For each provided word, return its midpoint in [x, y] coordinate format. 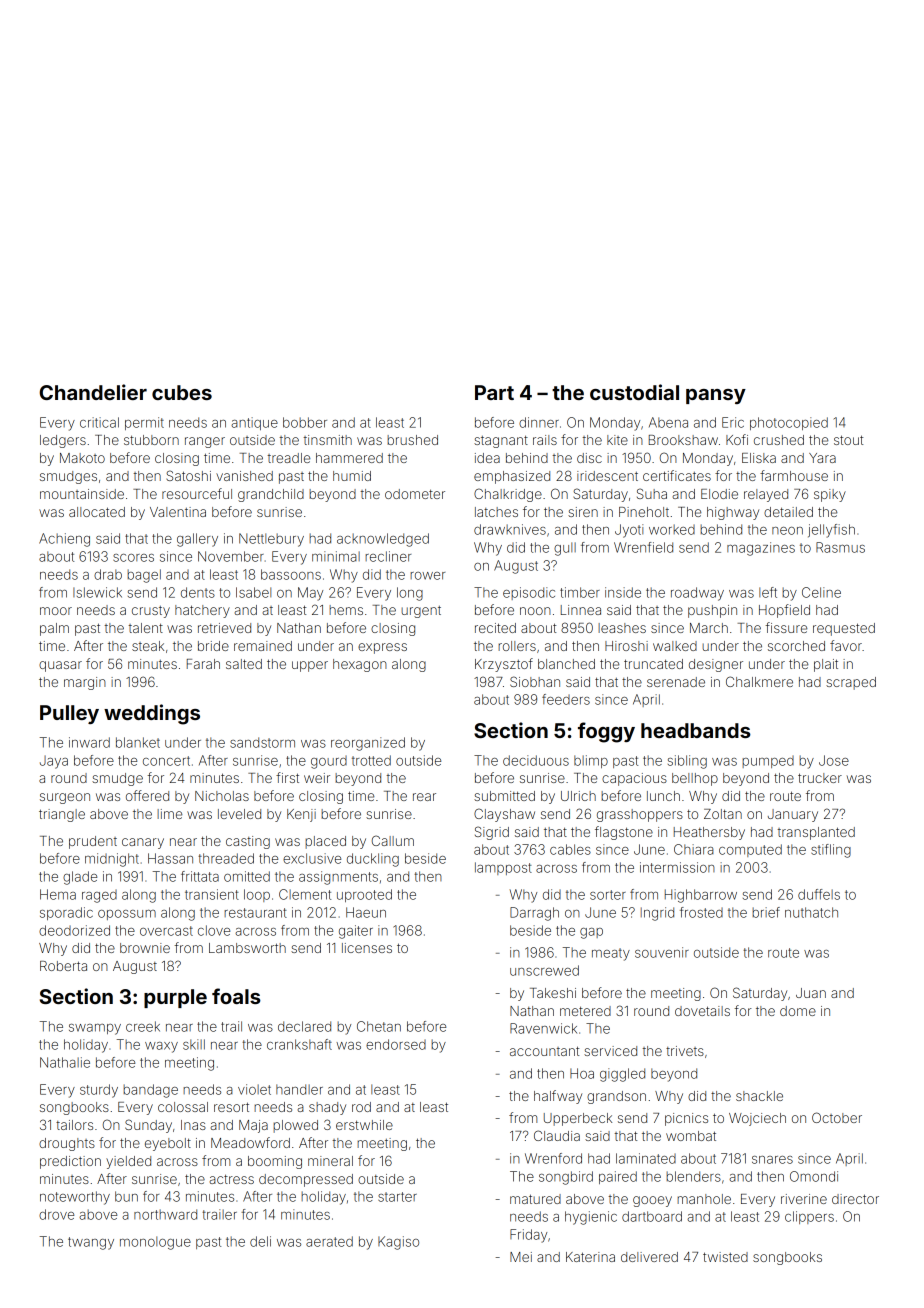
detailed [788, 512]
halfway [558, 1097]
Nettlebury [271, 540]
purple [175, 998]
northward [165, 1214]
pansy [716, 396]
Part [494, 392]
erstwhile [364, 1125]
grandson [616, 1097]
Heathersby [709, 833]
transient [212, 894]
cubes [182, 392]
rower [427, 576]
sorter [608, 895]
